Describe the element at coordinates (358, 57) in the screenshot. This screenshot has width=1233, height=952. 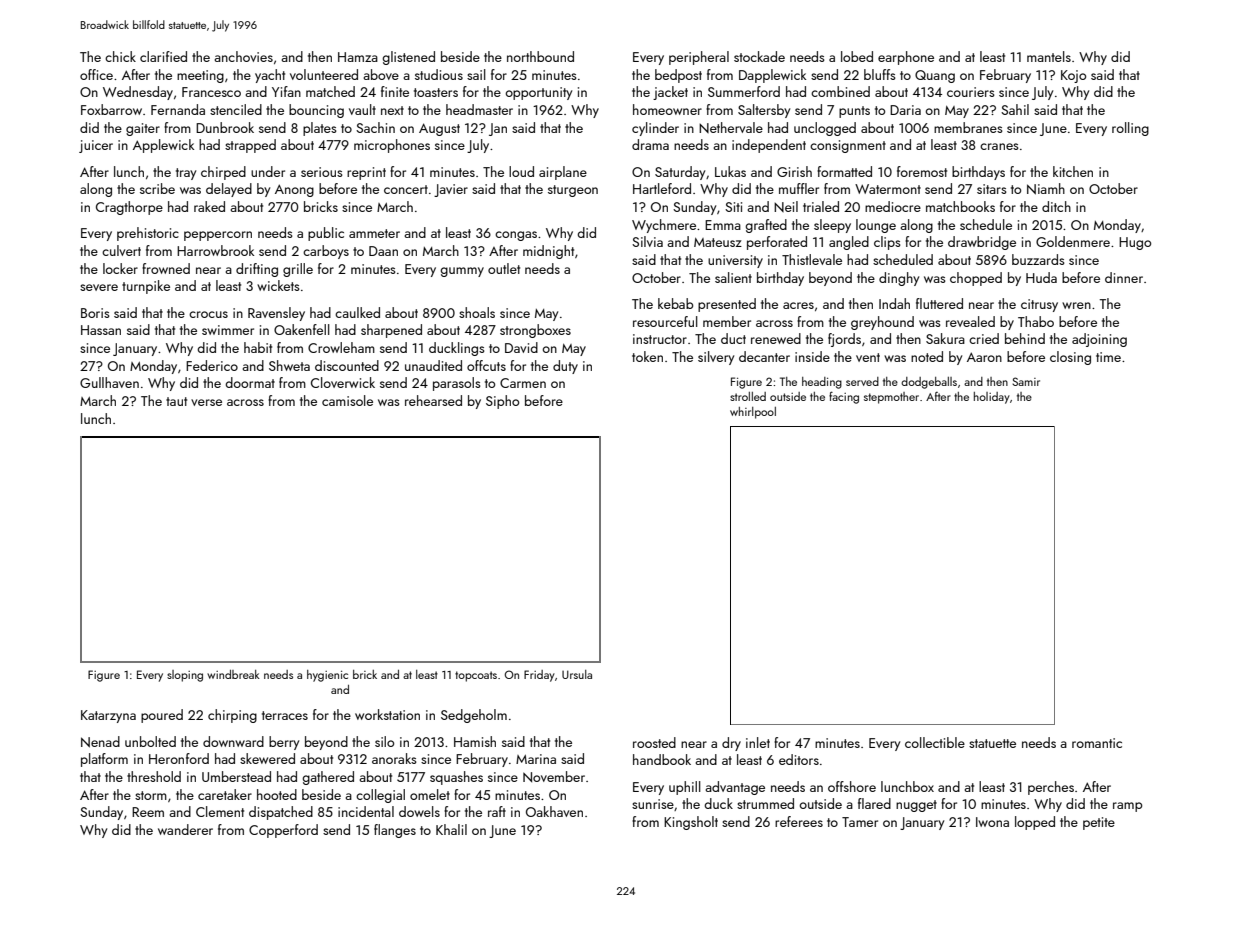
I see `Hamza` at that location.
